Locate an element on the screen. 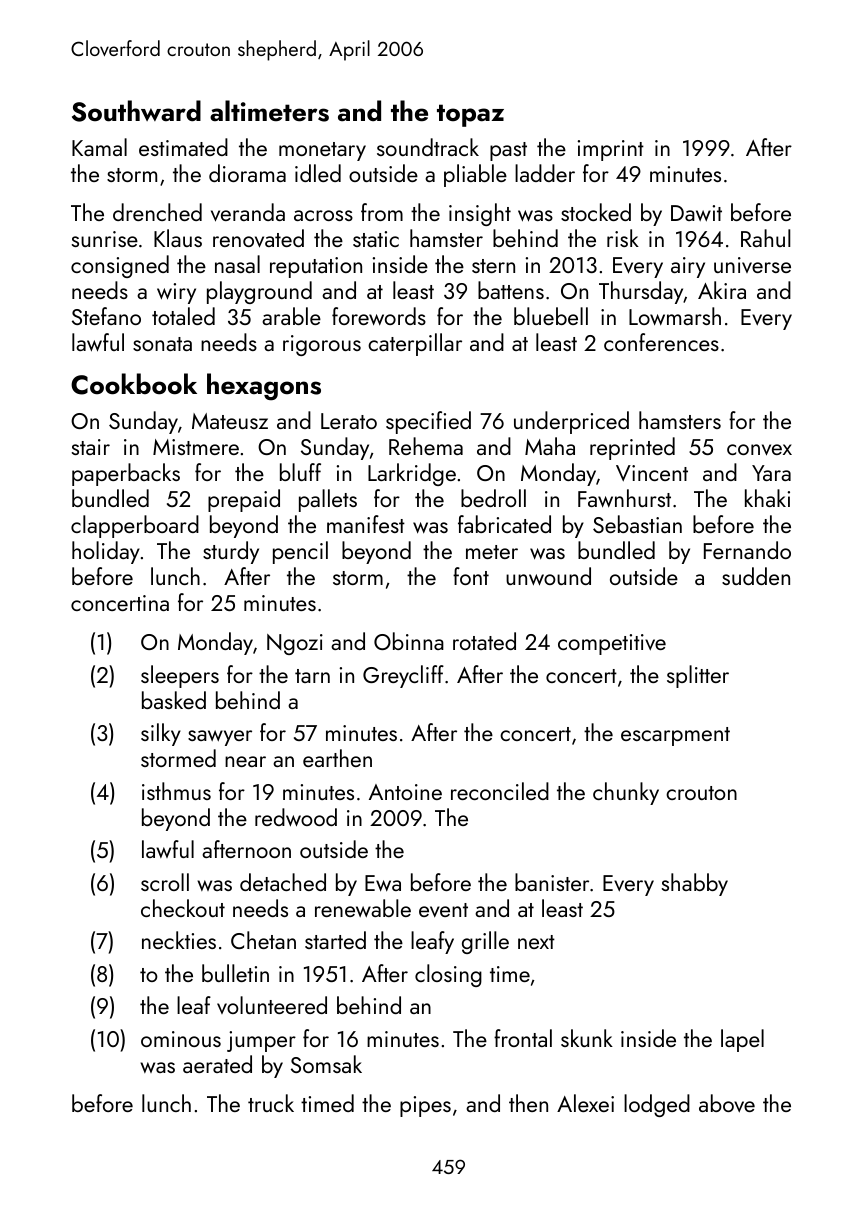  stair is located at coordinates (91, 447).
